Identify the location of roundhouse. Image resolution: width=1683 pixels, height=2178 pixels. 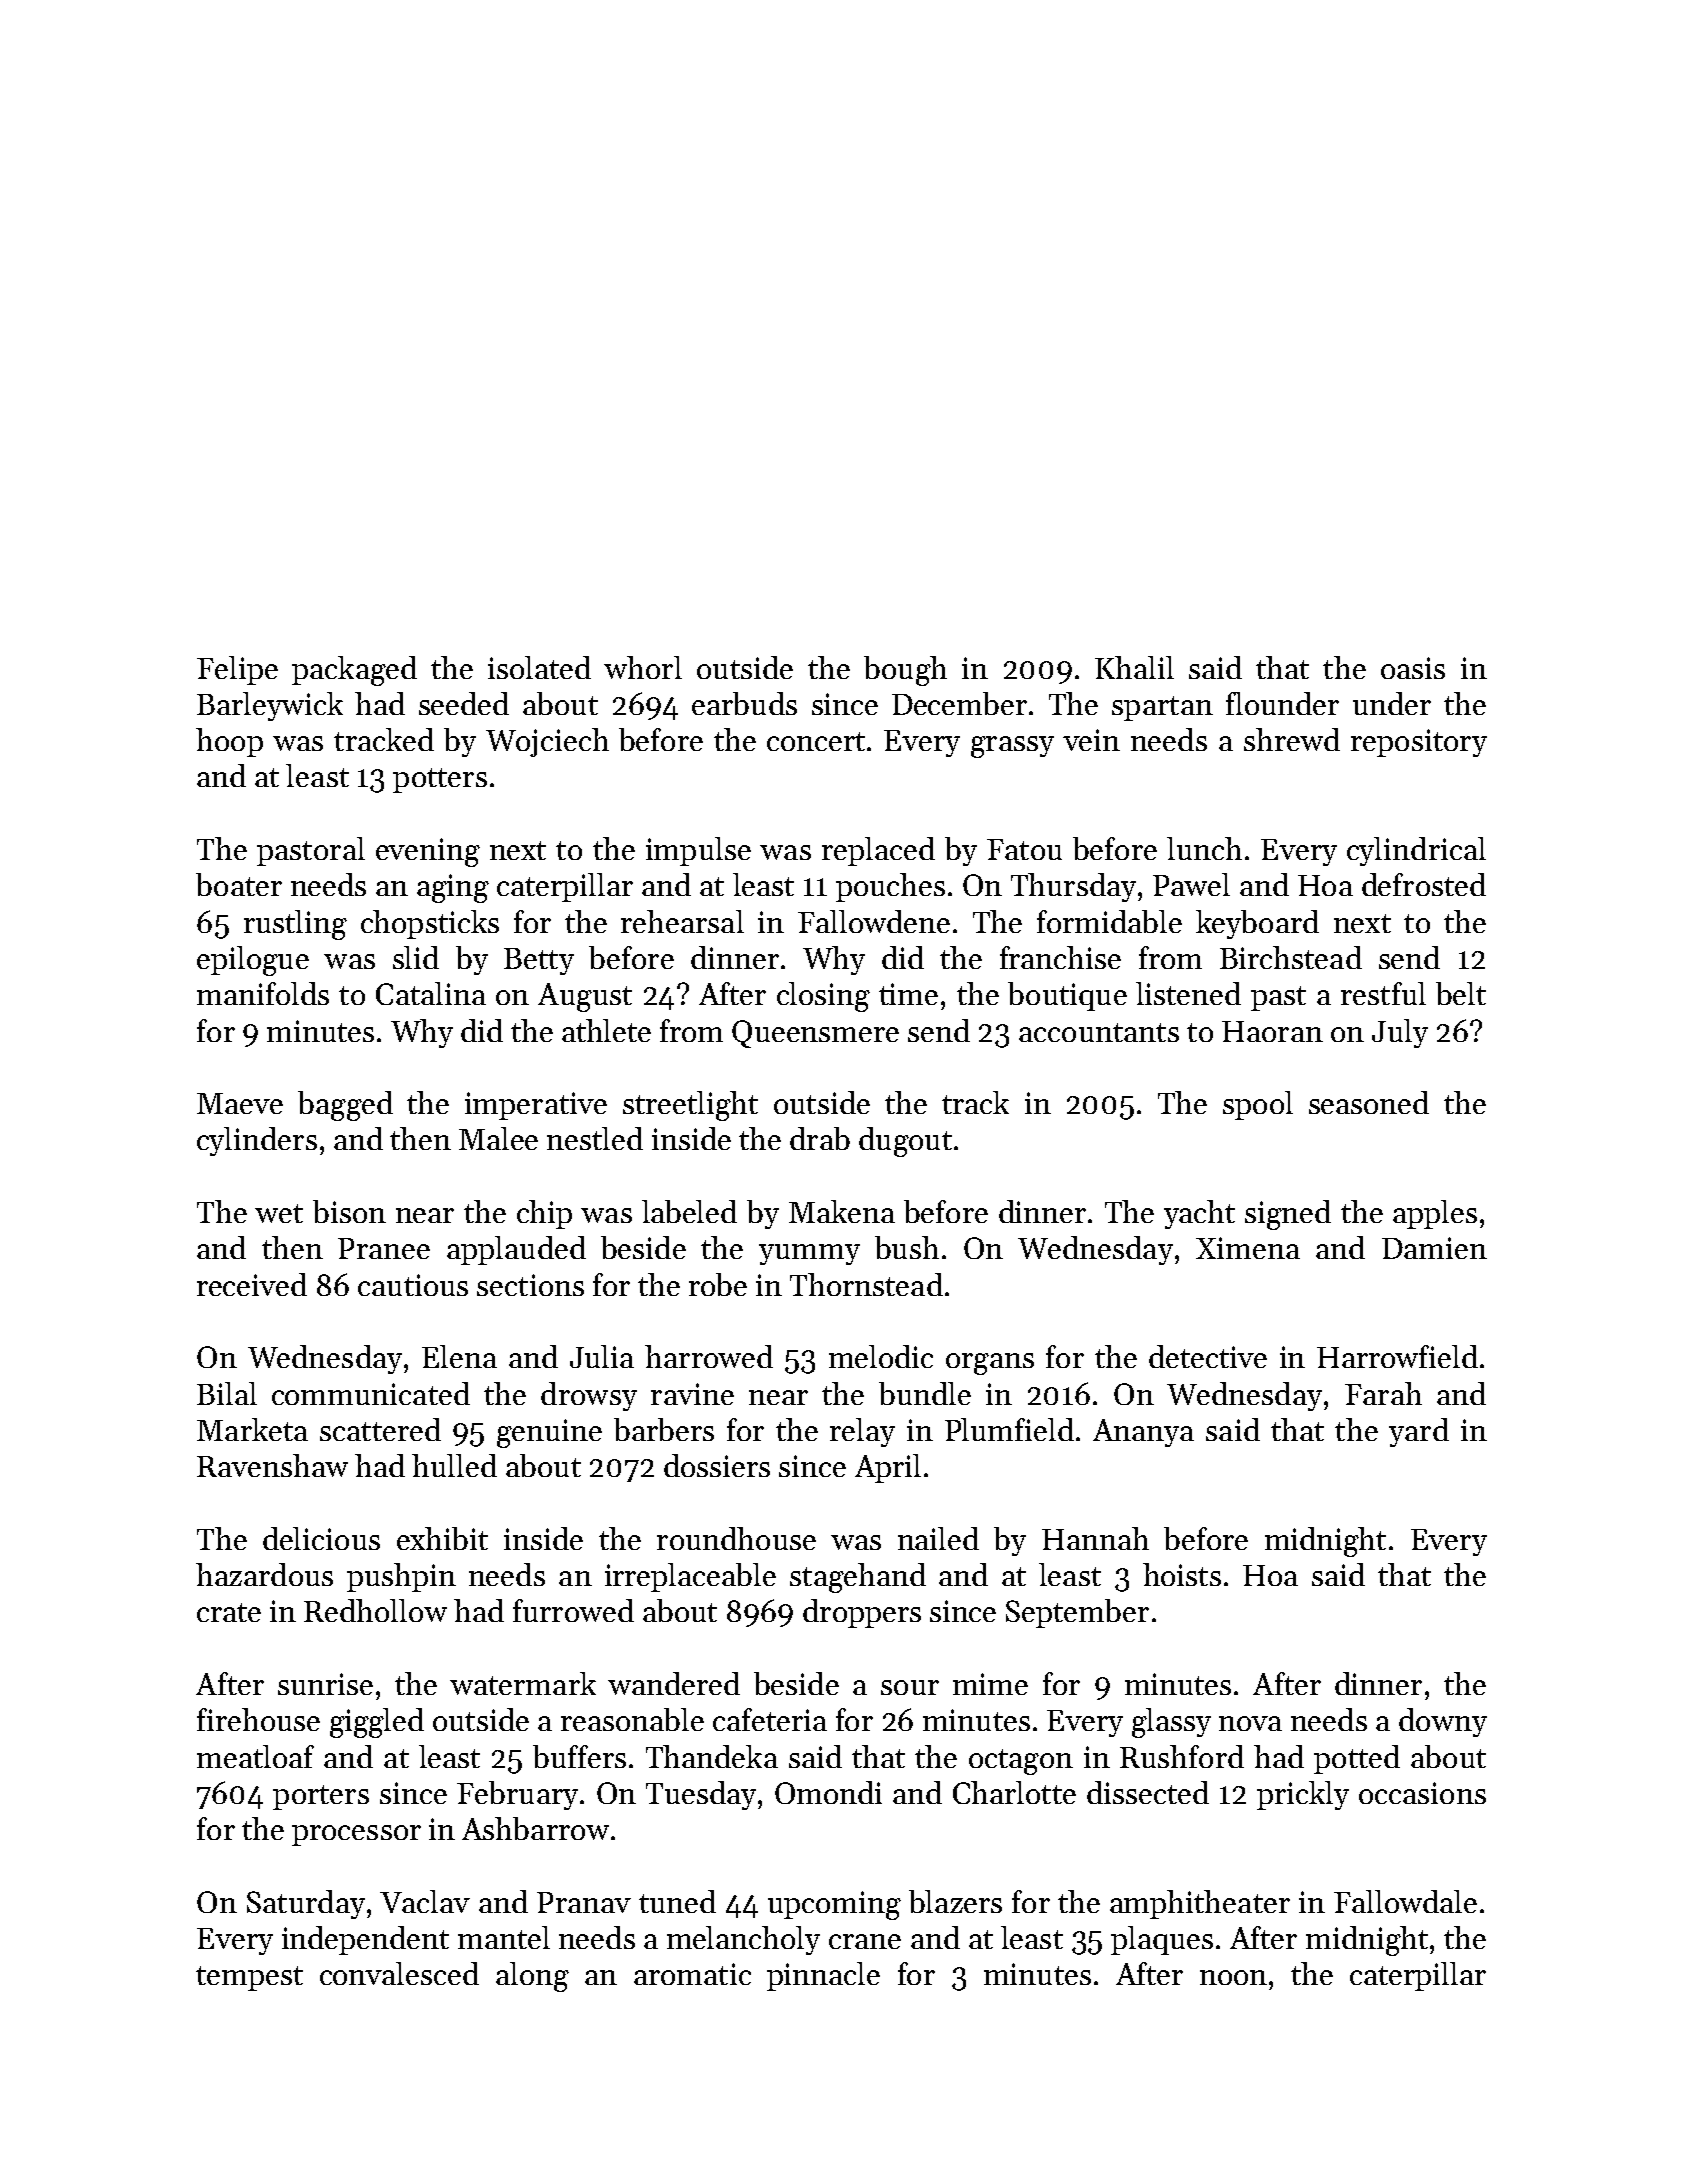
(736, 1538).
